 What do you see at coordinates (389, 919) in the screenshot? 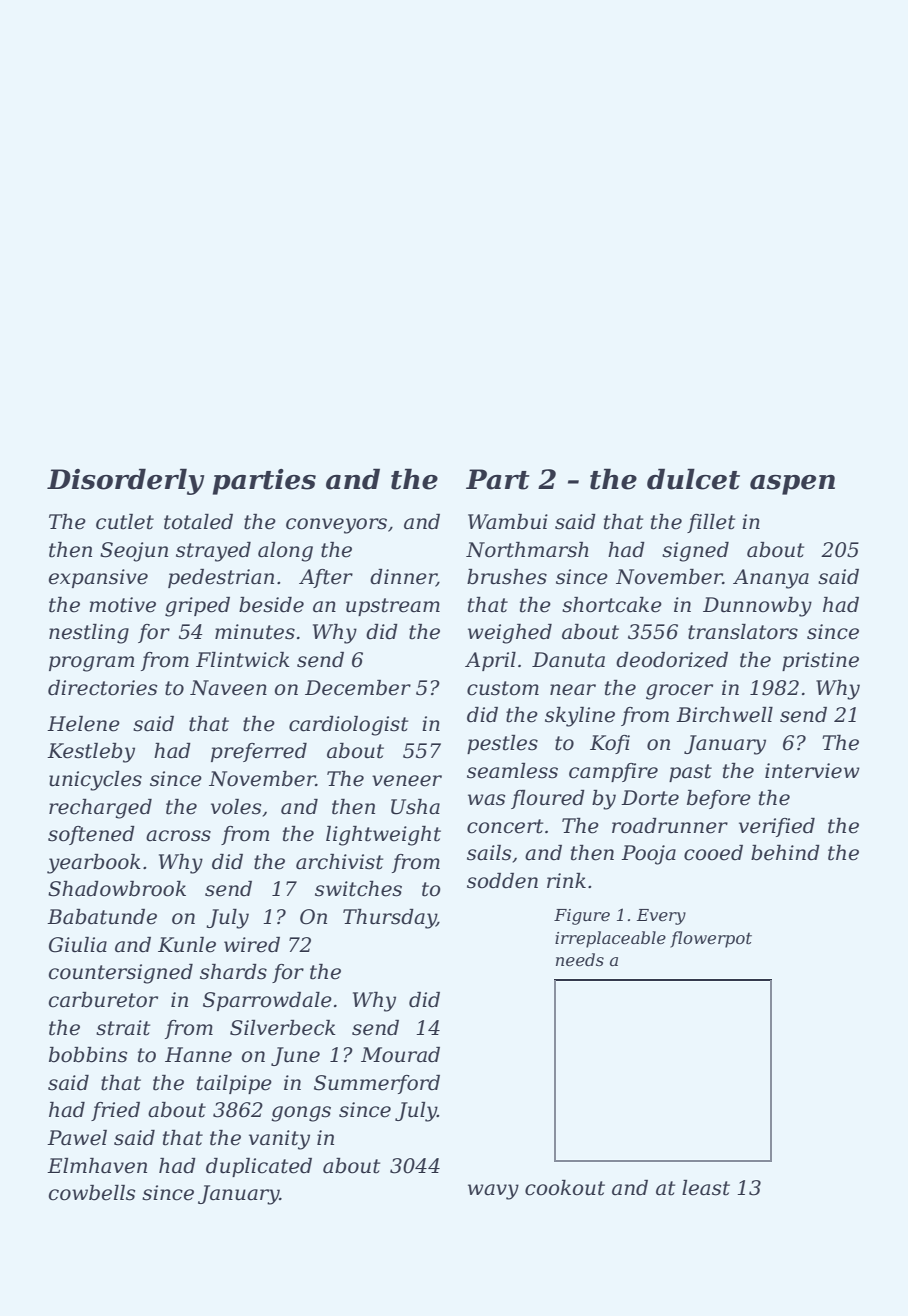
I see `Thursday` at bounding box center [389, 919].
